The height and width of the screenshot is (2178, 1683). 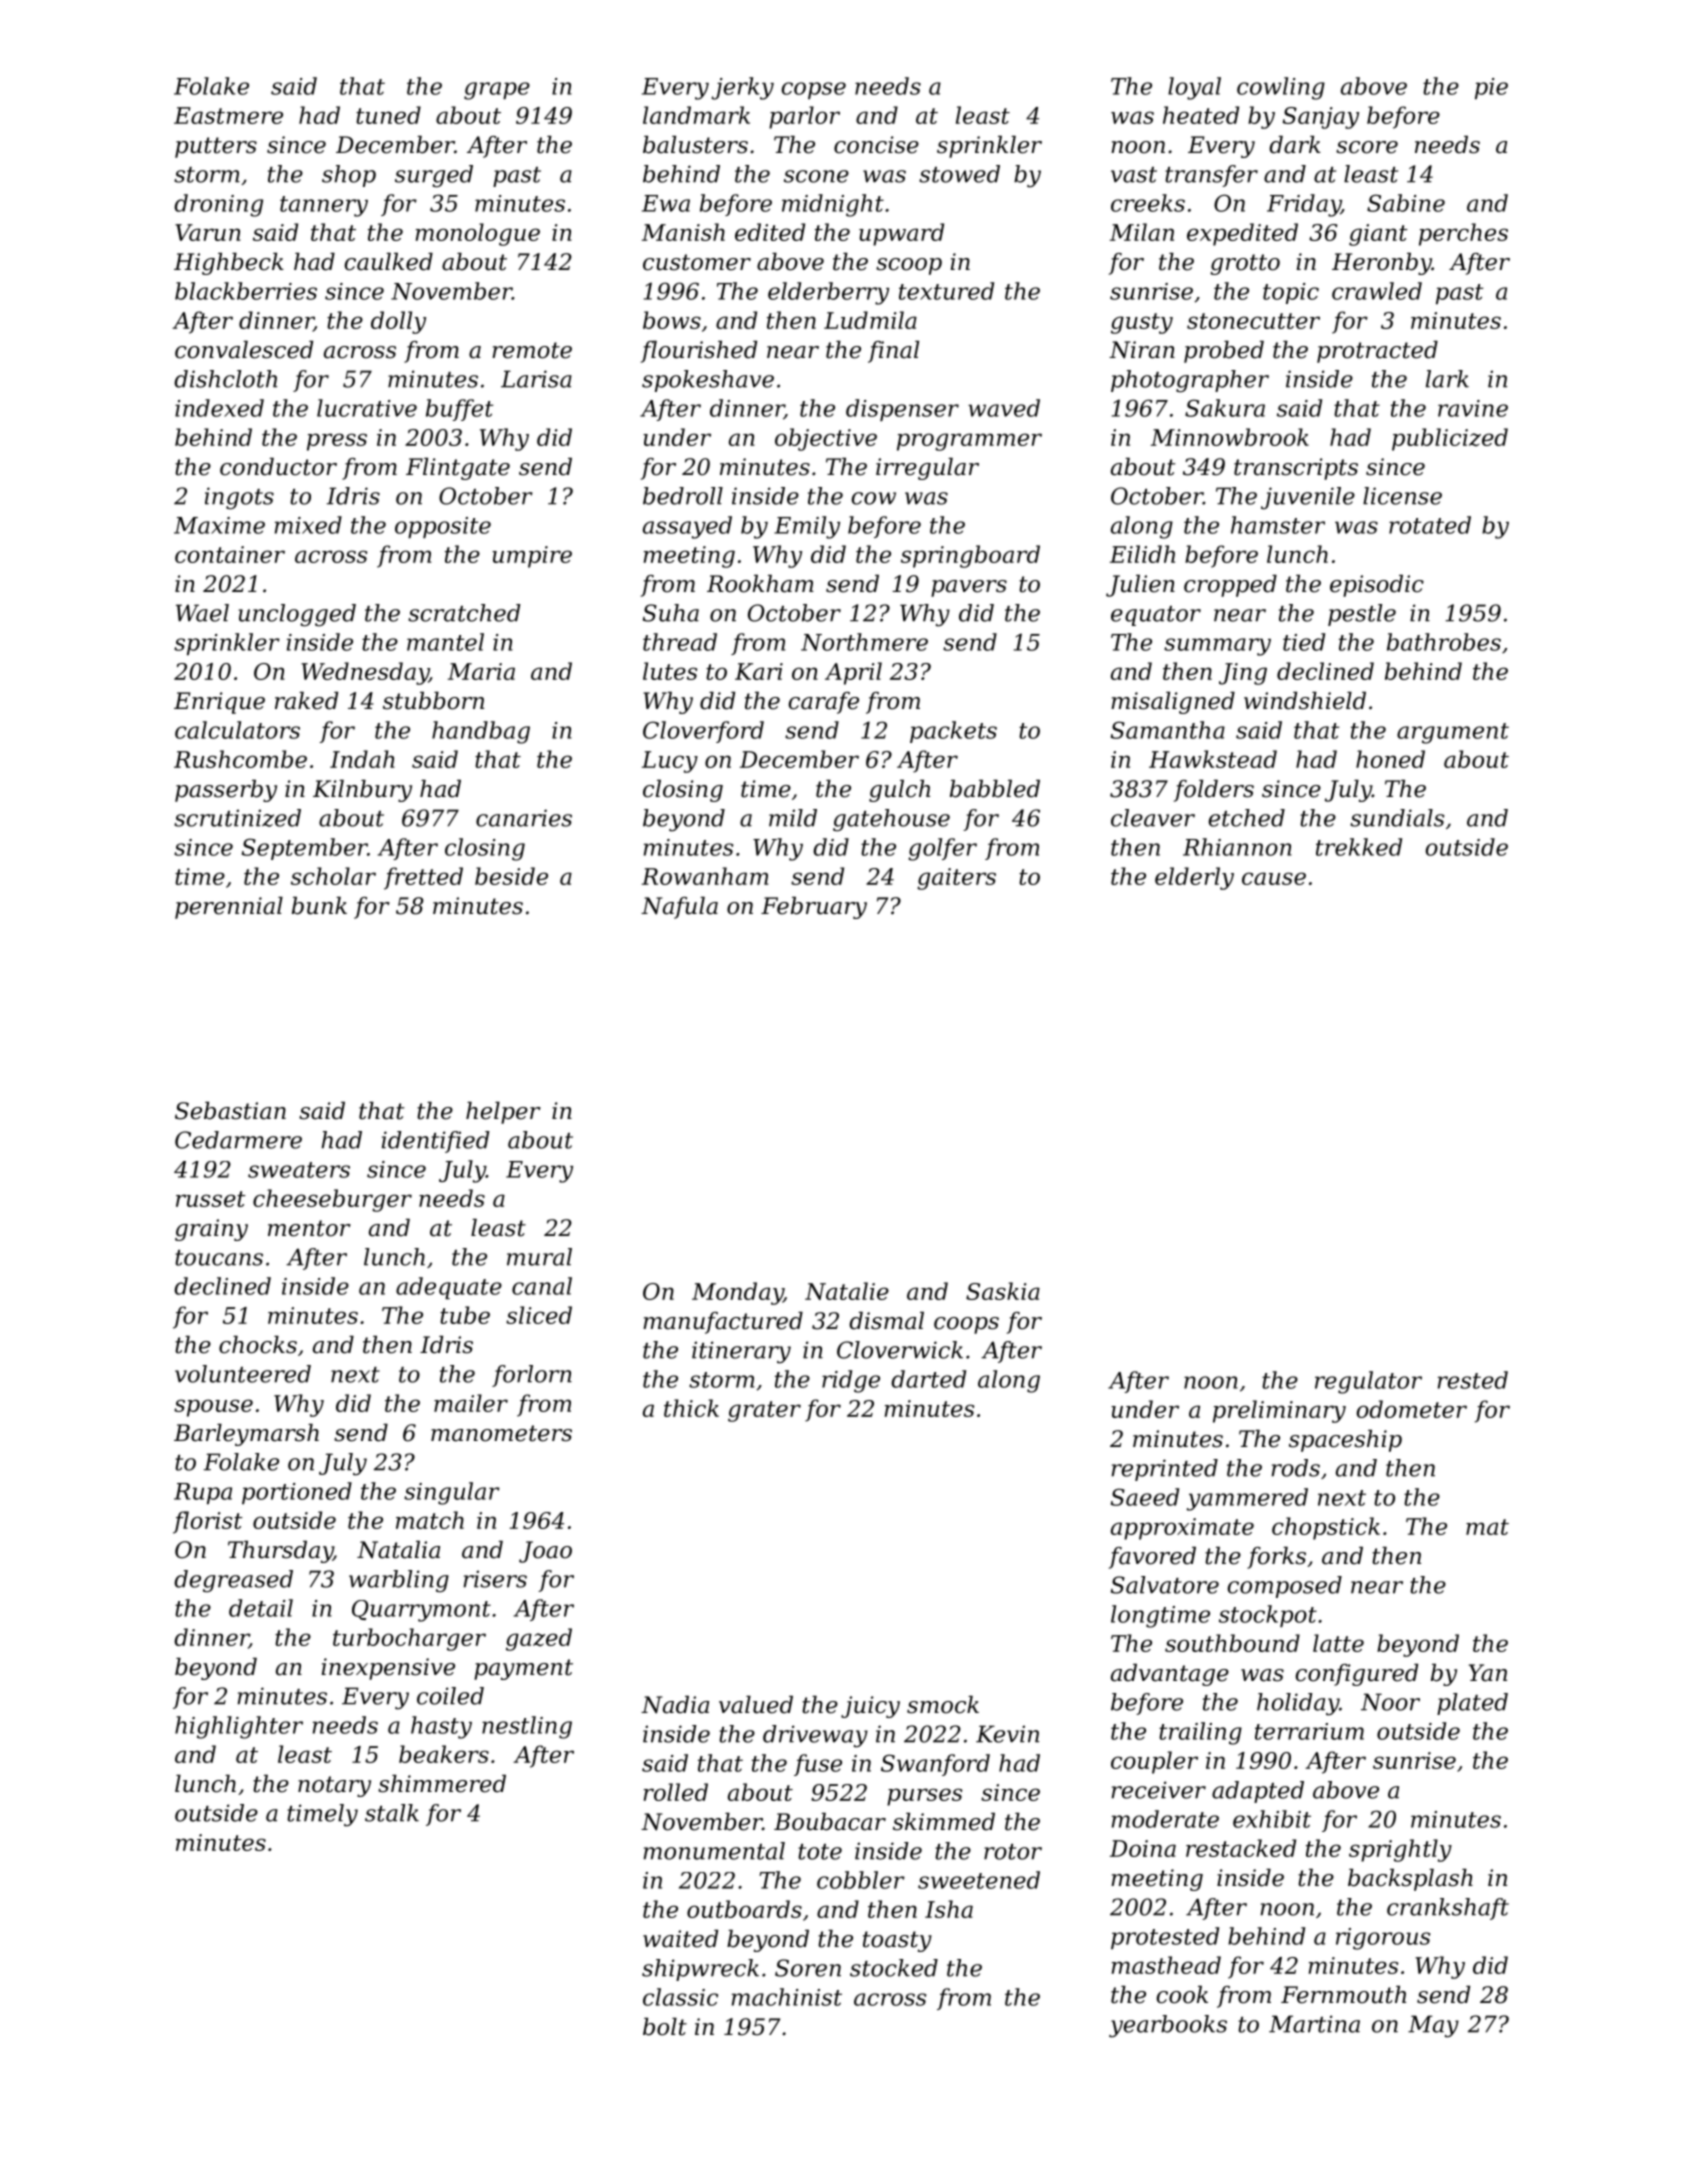 I want to click on restacked, so click(x=1241, y=1848).
